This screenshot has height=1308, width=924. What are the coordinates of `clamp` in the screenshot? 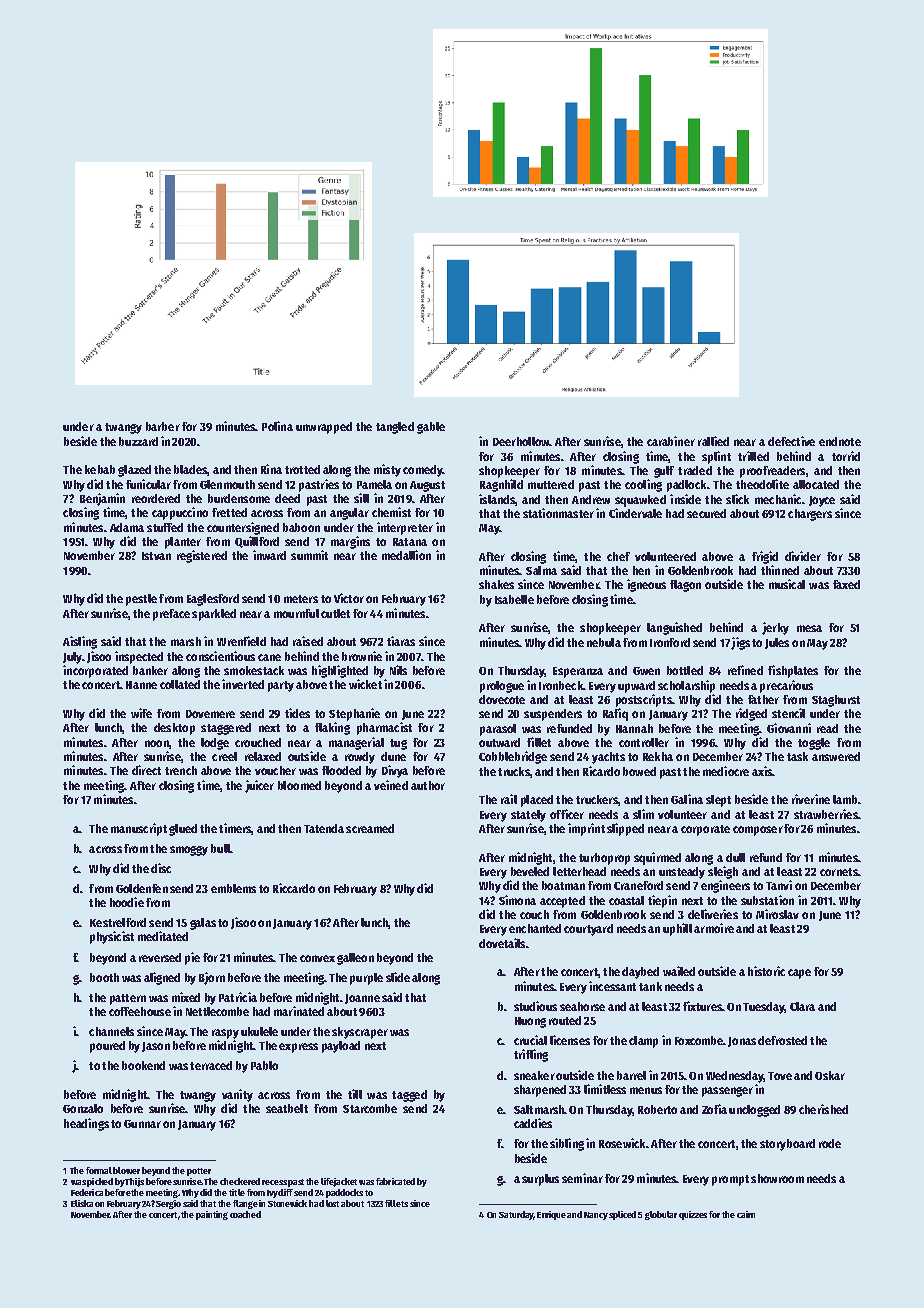 It's located at (643, 1042).
